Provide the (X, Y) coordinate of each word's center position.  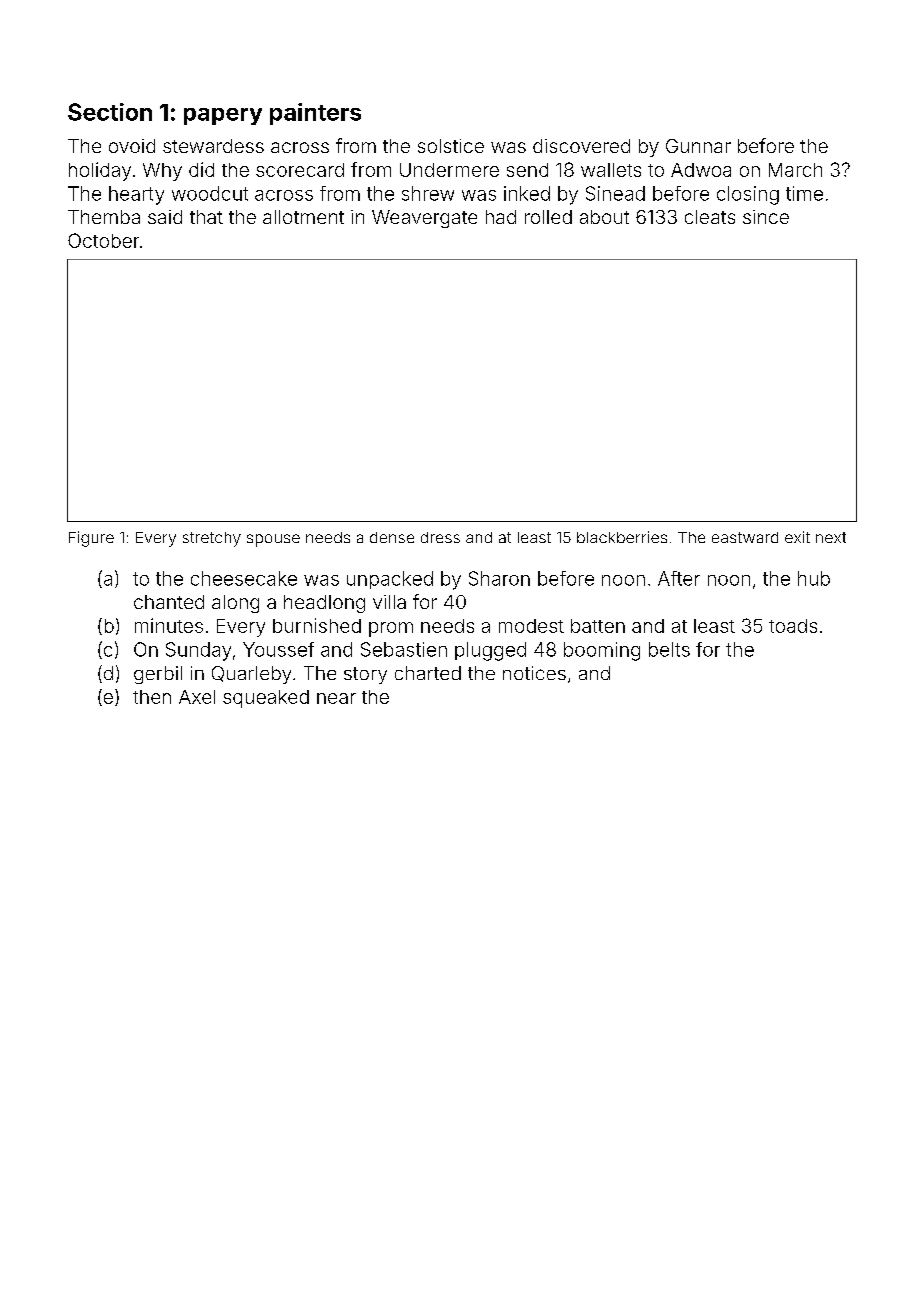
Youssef (278, 649)
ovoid (132, 146)
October (103, 240)
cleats (710, 217)
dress (440, 537)
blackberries (622, 537)
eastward (745, 537)
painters (315, 114)
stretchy (212, 539)
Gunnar (698, 146)
